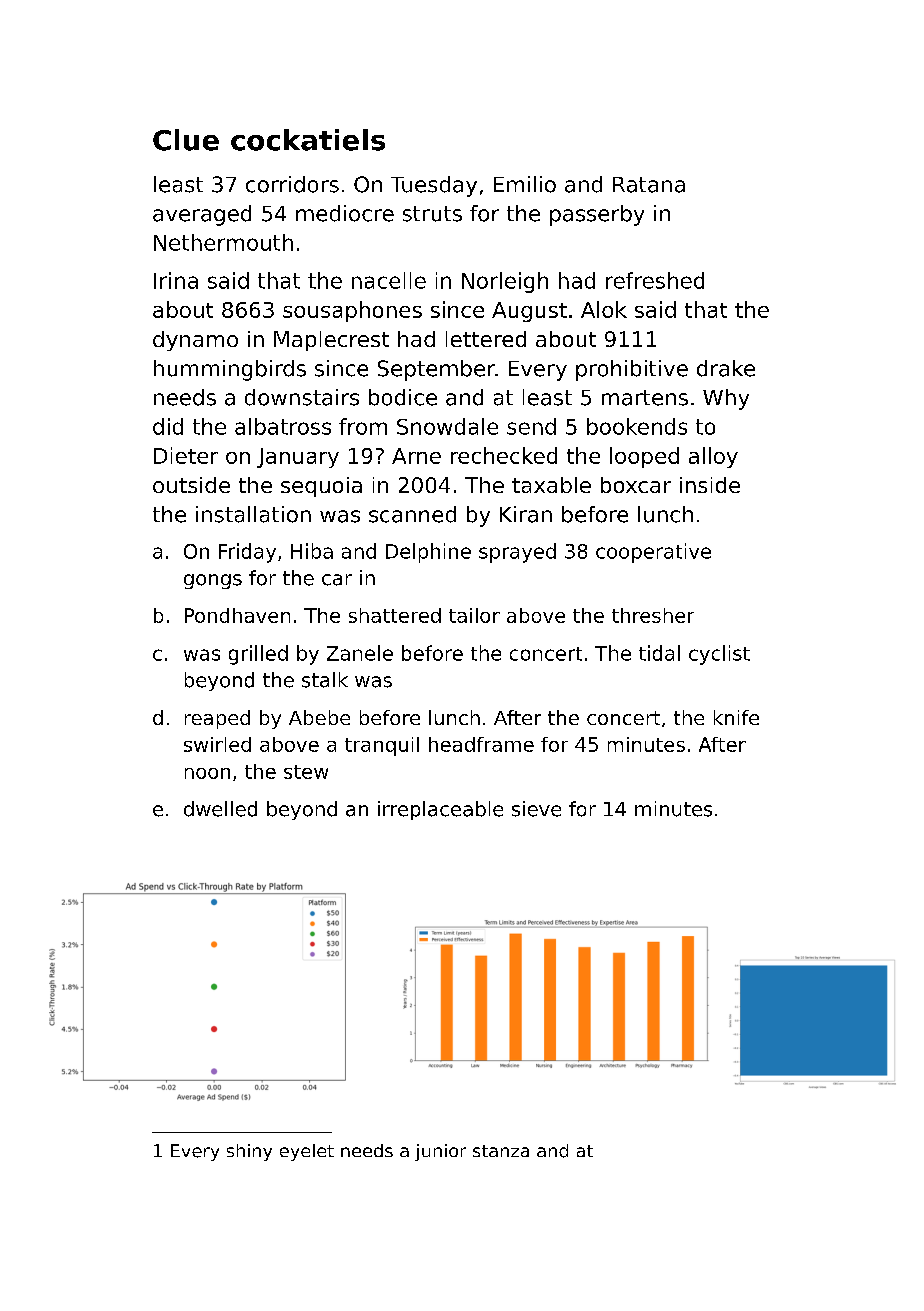  What do you see at coordinates (501, 1151) in the screenshot?
I see `stanza` at bounding box center [501, 1151].
